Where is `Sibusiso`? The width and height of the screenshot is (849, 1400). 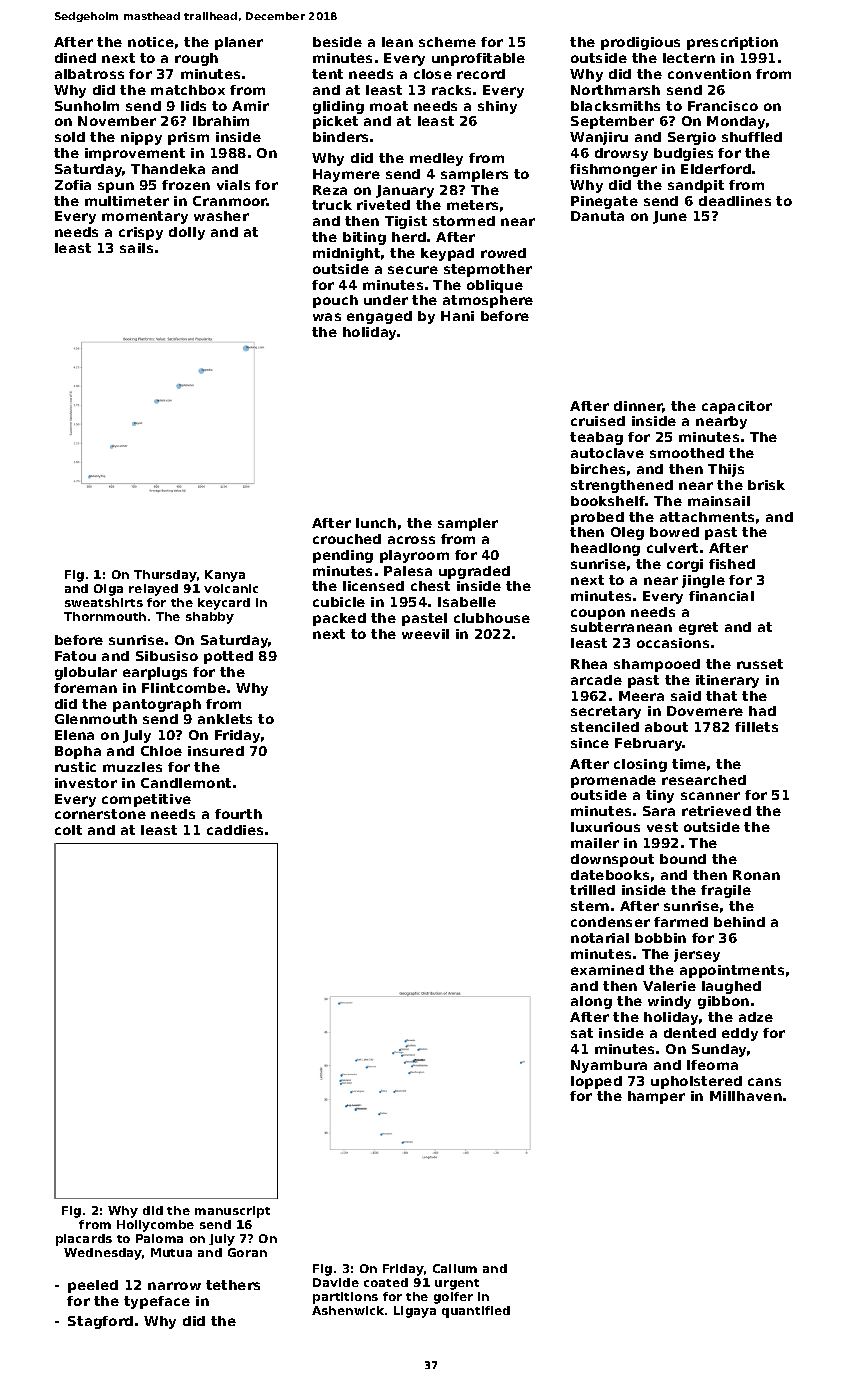 Sibusiso is located at coordinates (167, 656).
